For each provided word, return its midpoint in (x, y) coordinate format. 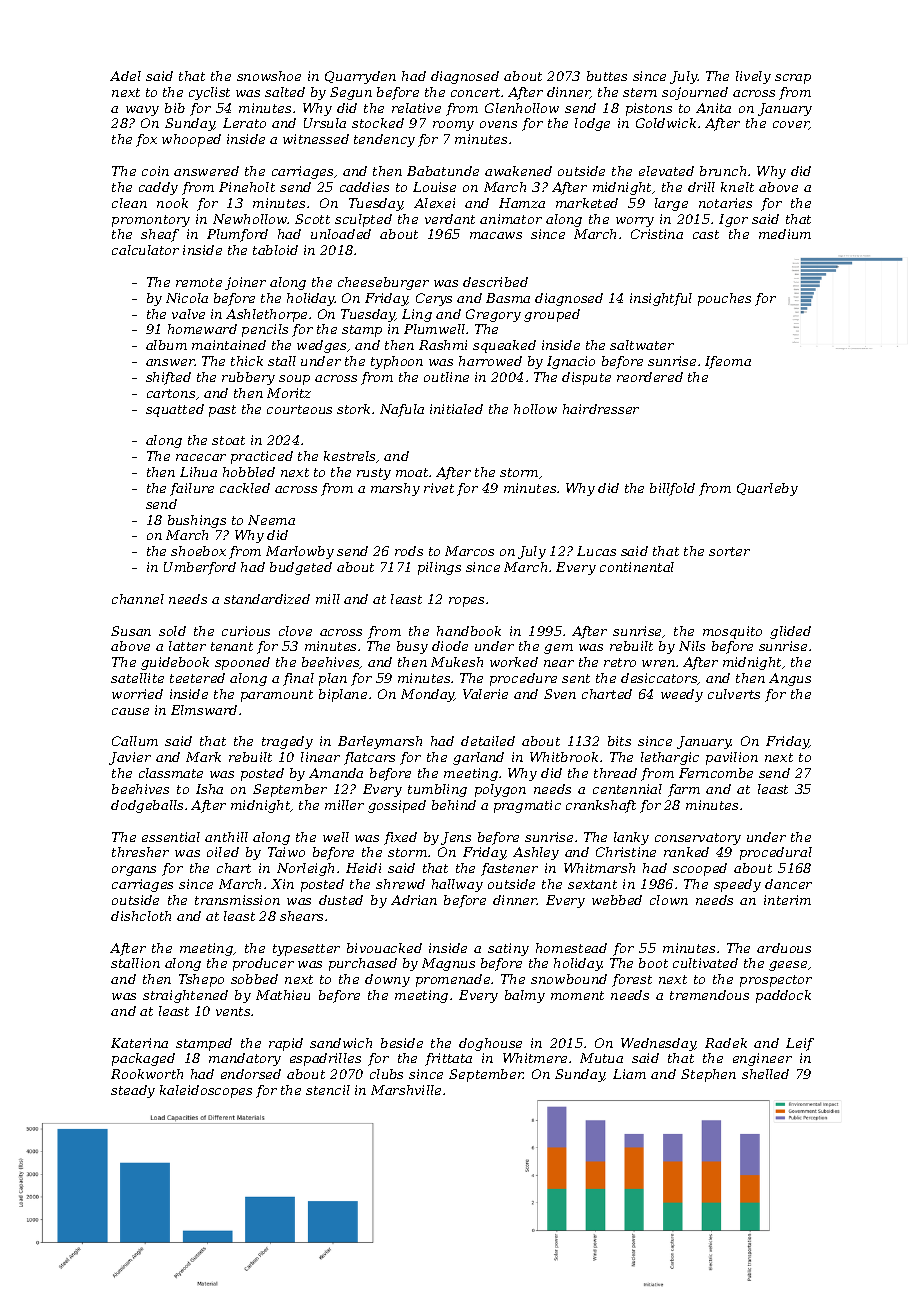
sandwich (341, 1043)
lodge (592, 124)
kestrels (349, 456)
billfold (672, 489)
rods (409, 551)
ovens (498, 124)
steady (133, 1091)
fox (146, 140)
